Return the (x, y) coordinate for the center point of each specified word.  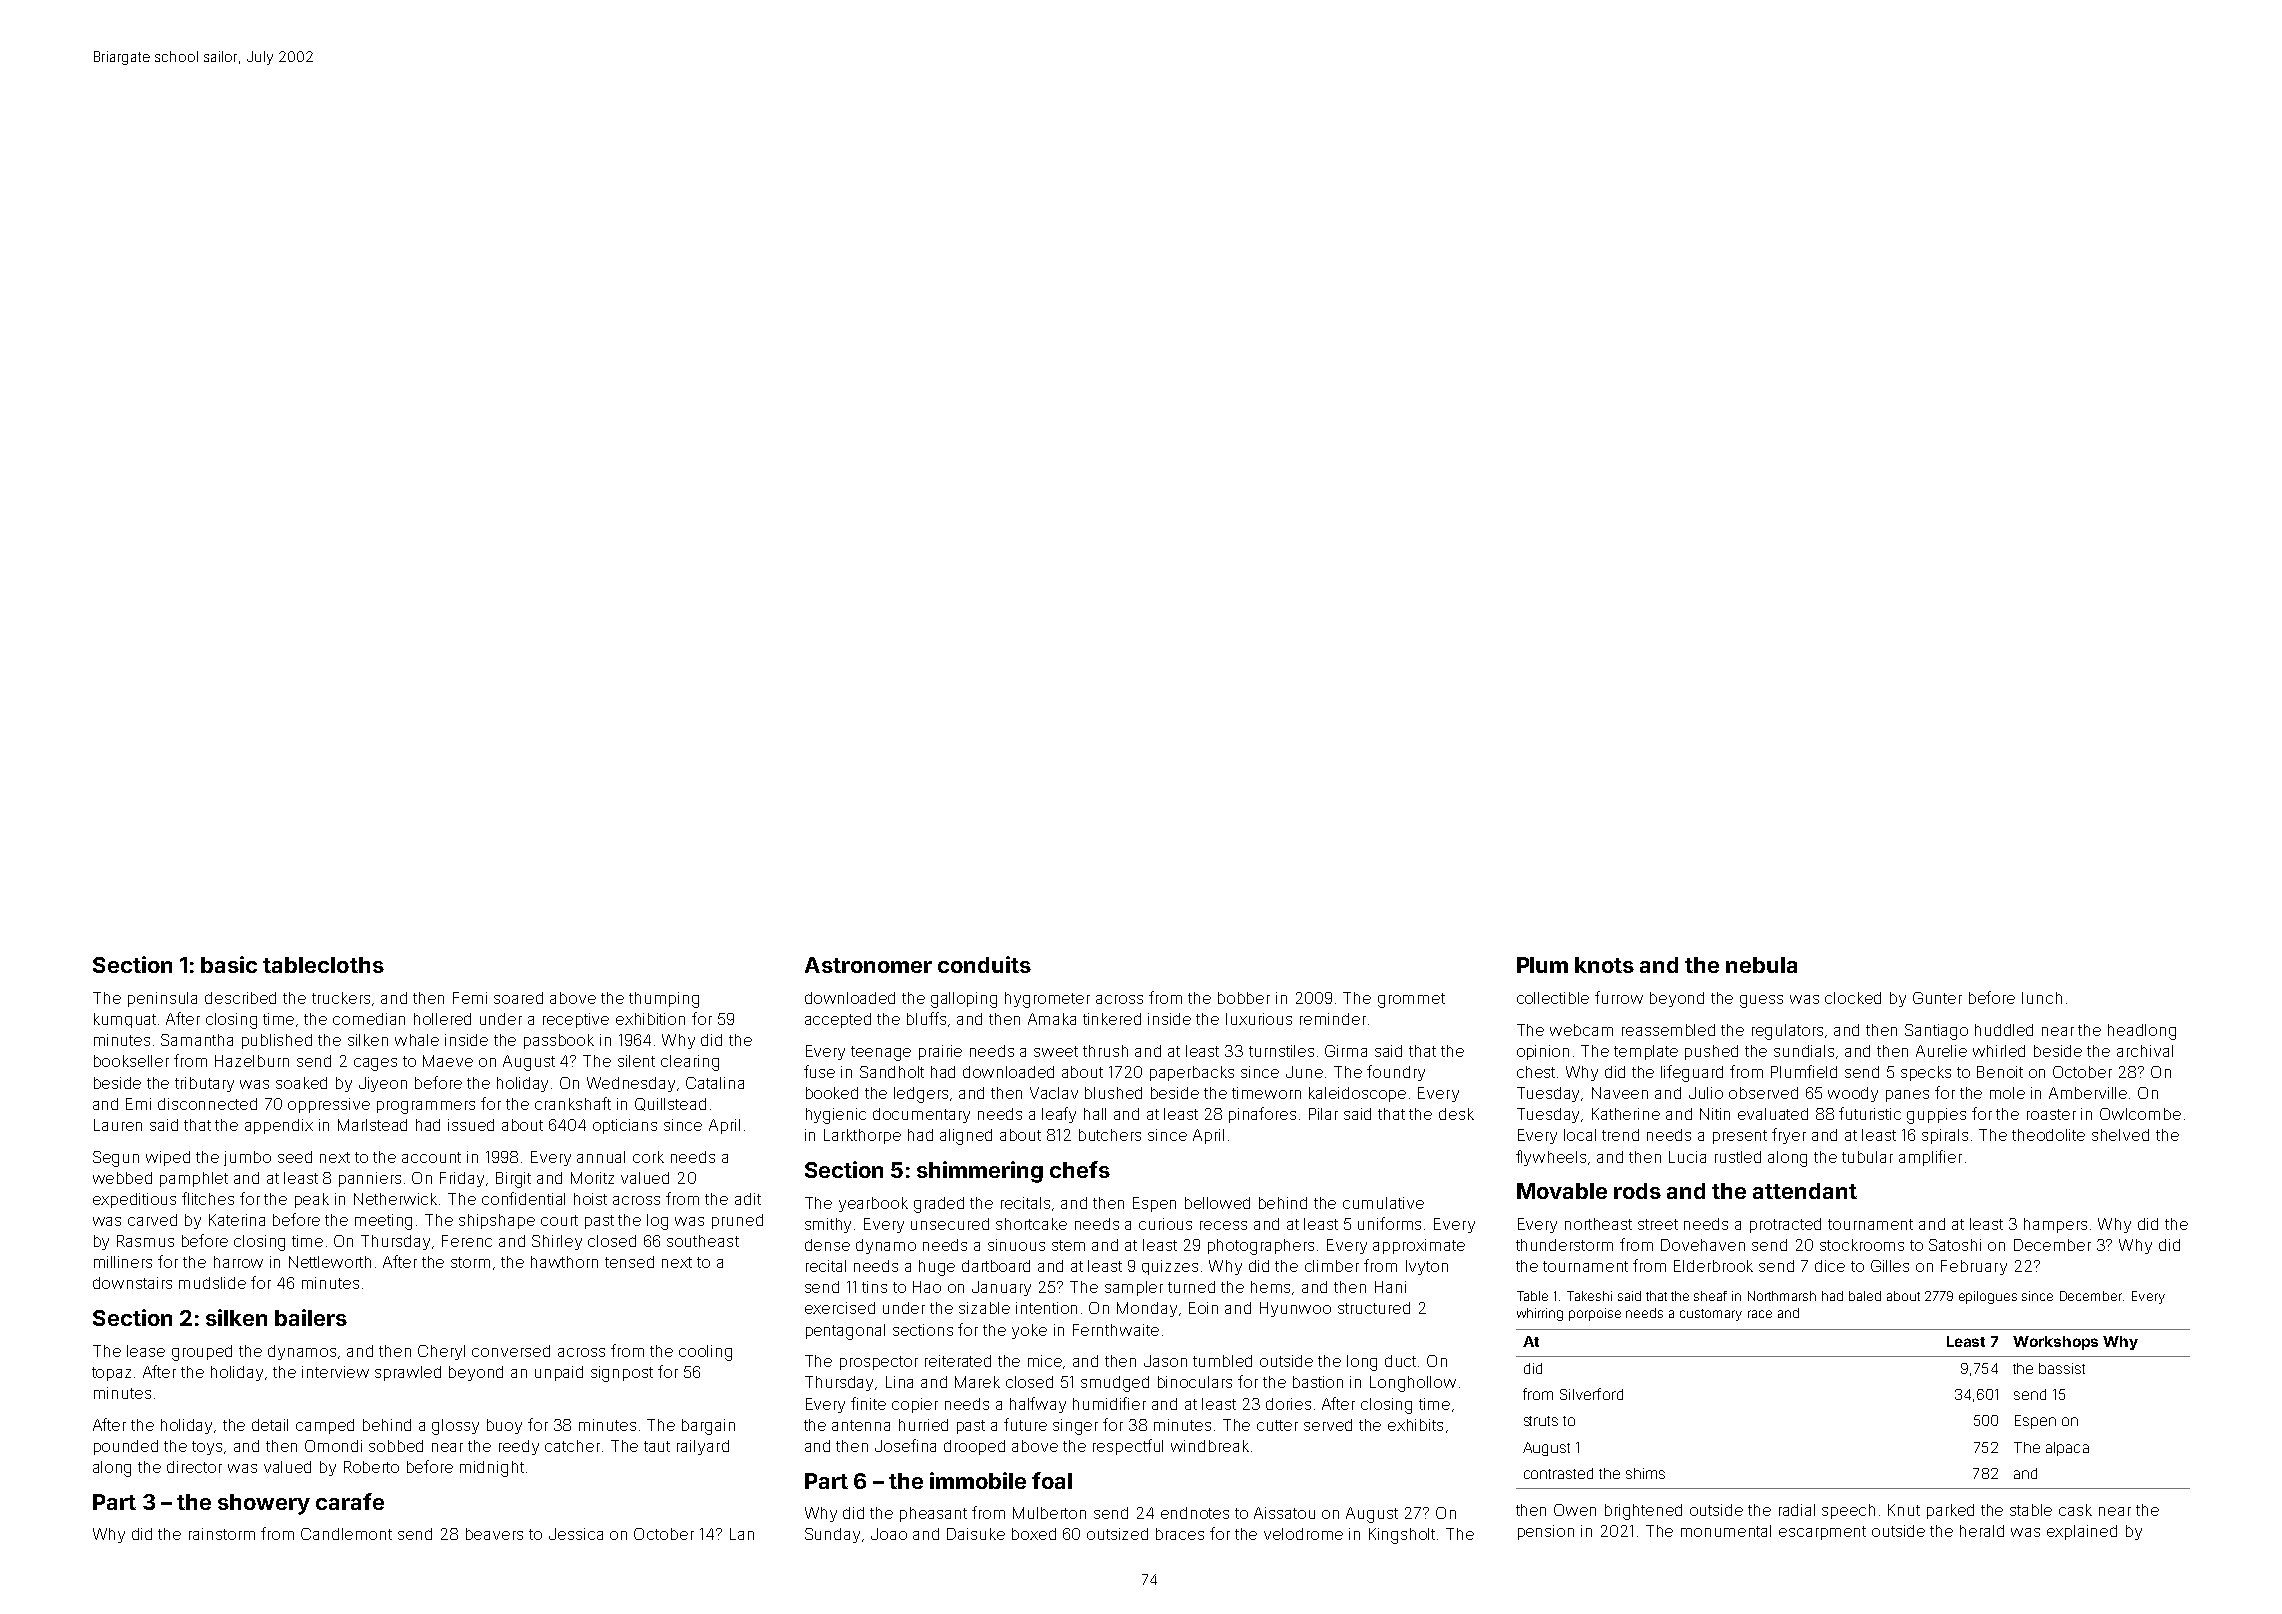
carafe (350, 1501)
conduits (984, 964)
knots (1604, 965)
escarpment (1822, 1533)
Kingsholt (1402, 1536)
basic (229, 964)
